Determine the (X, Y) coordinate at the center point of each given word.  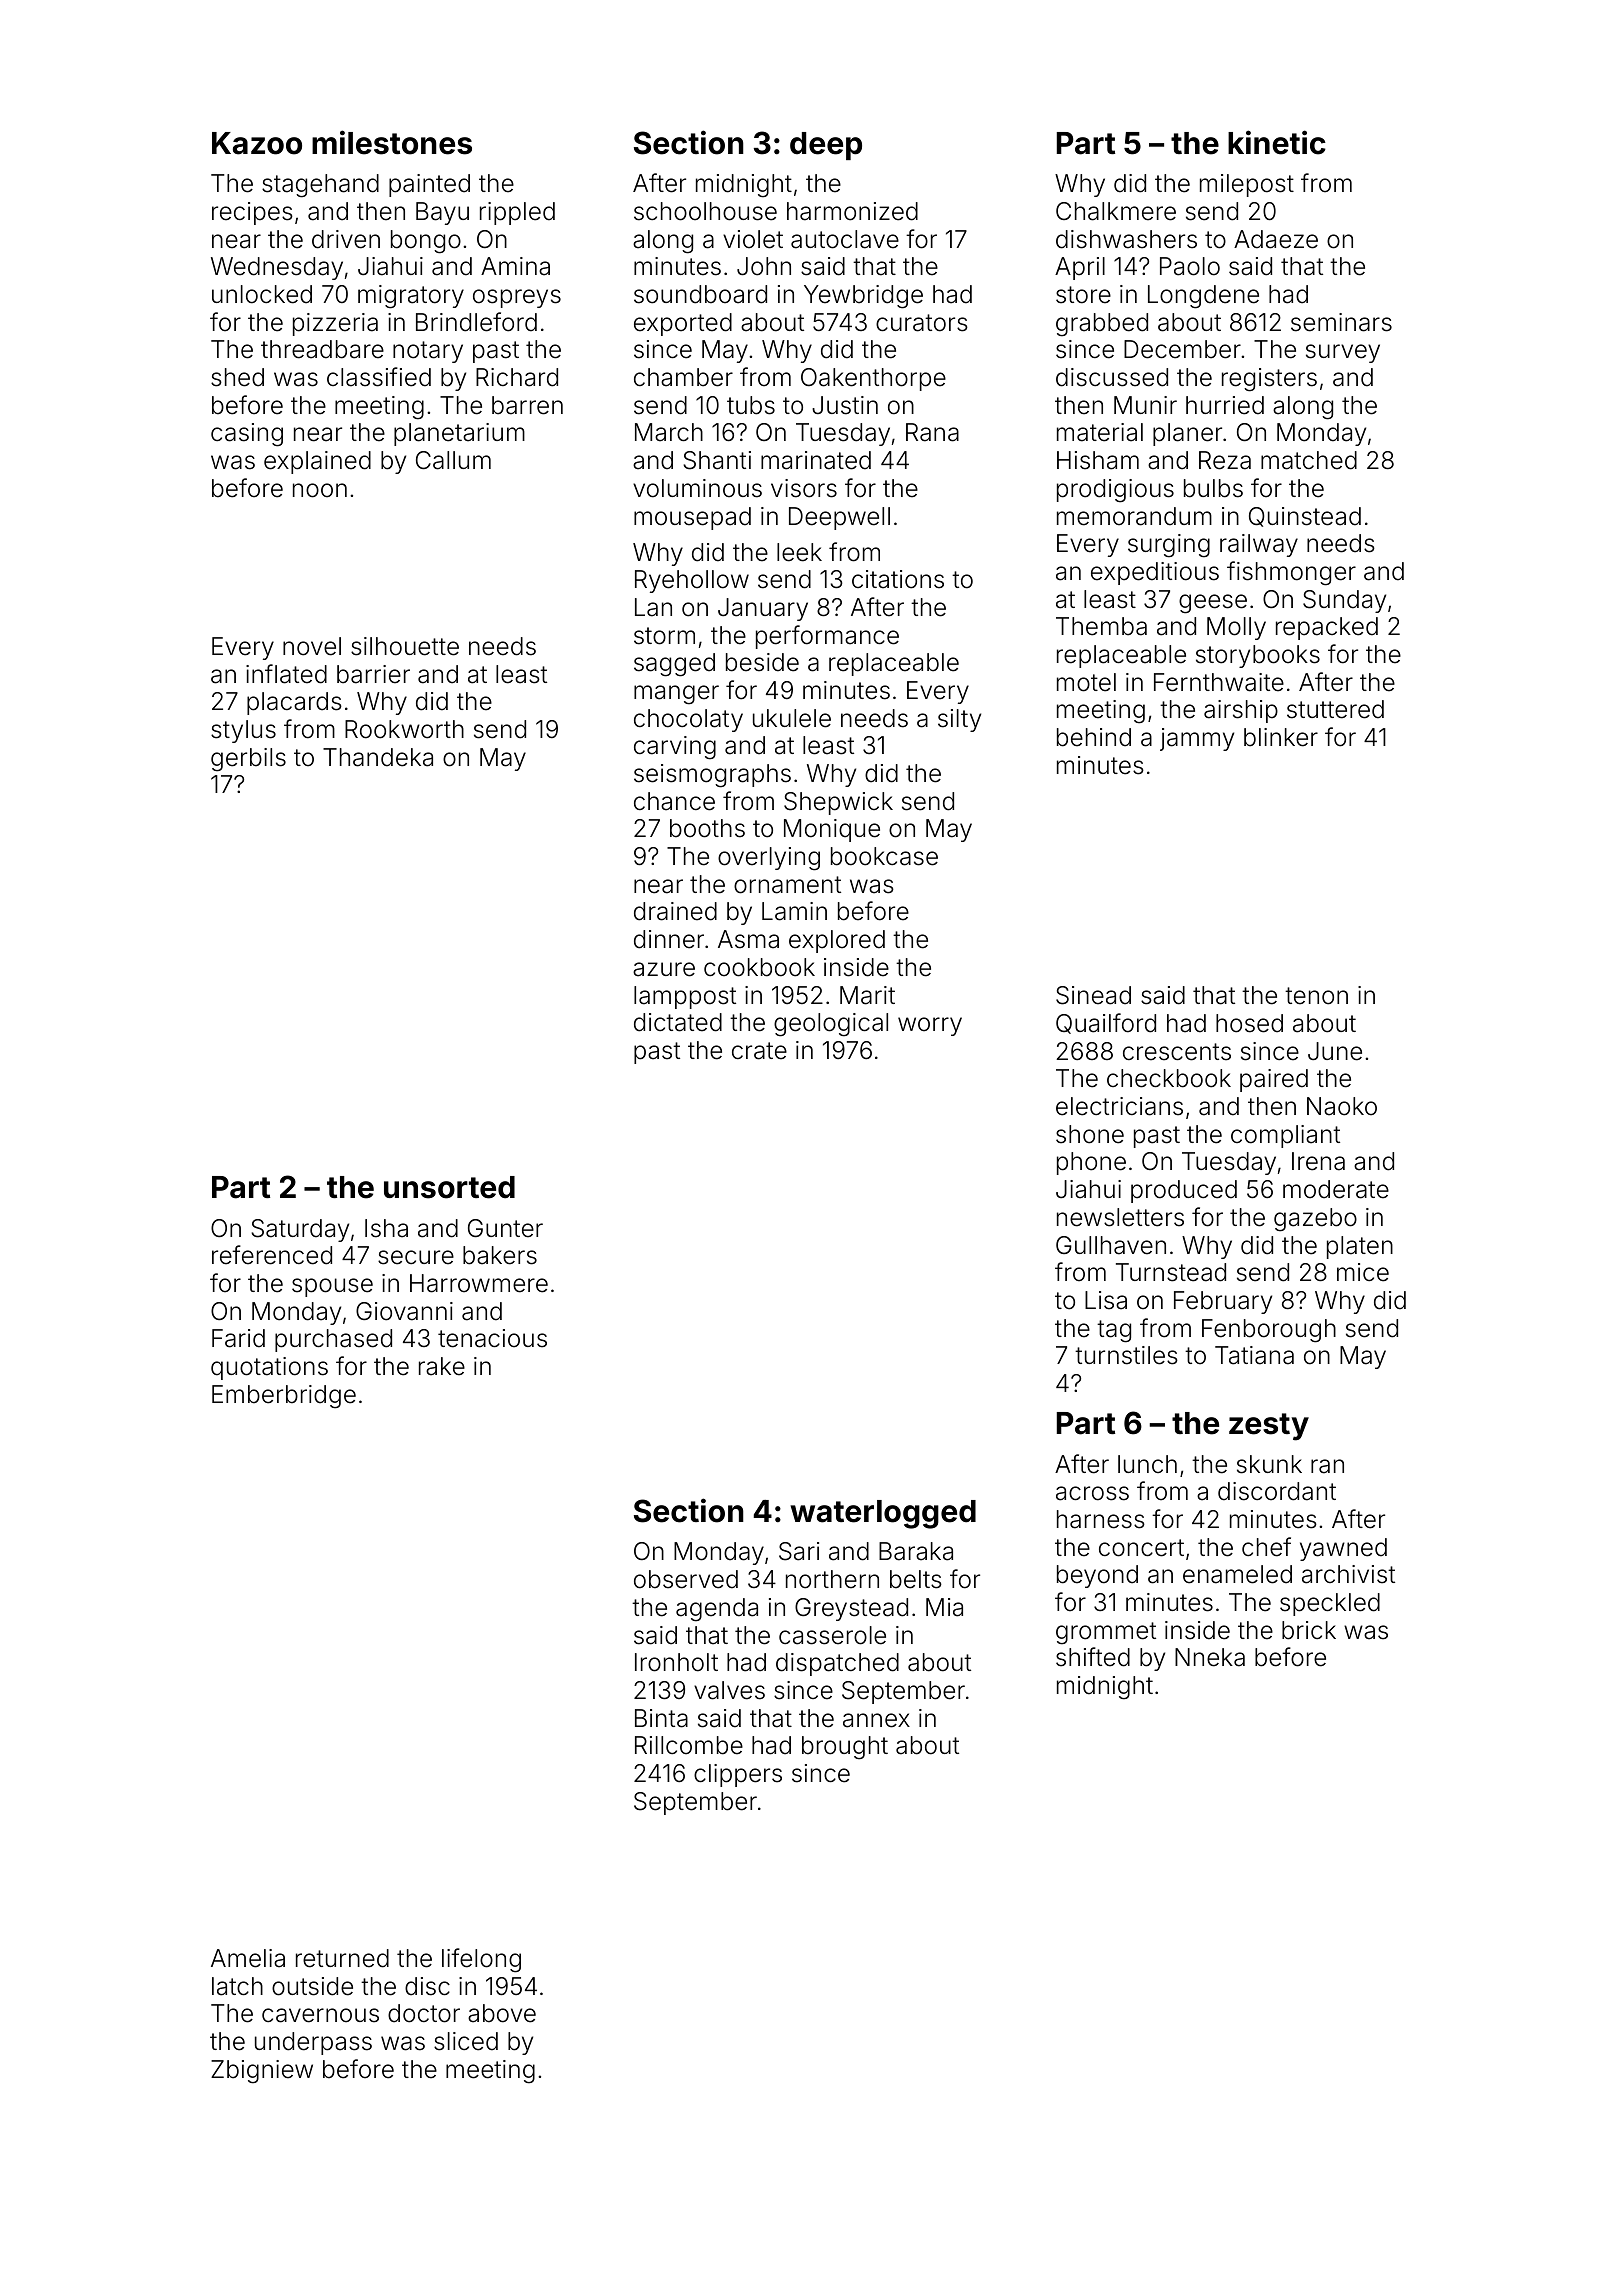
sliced (466, 2041)
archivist (1348, 1574)
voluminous (697, 488)
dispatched (837, 1664)
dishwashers (1126, 239)
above (502, 2013)
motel (1086, 682)
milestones (392, 142)
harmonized (852, 211)
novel (312, 646)
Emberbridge (284, 1397)
